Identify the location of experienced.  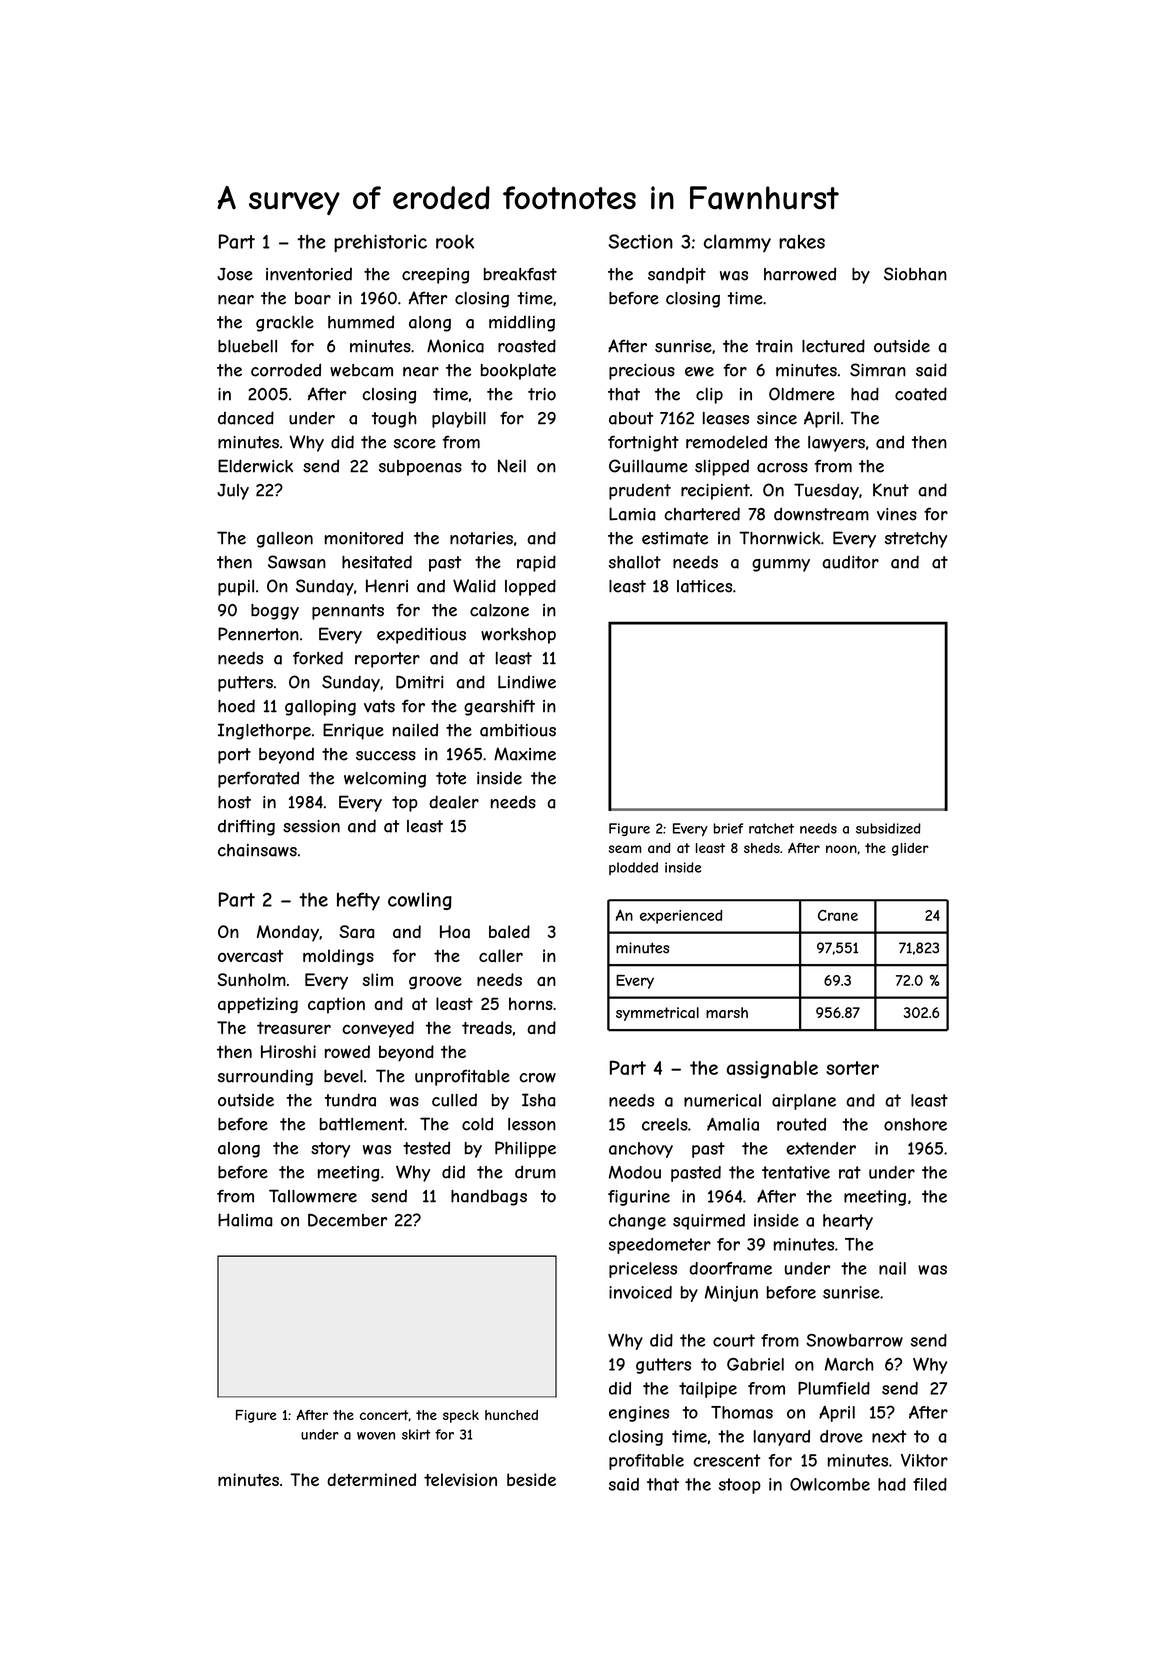
(681, 917).
